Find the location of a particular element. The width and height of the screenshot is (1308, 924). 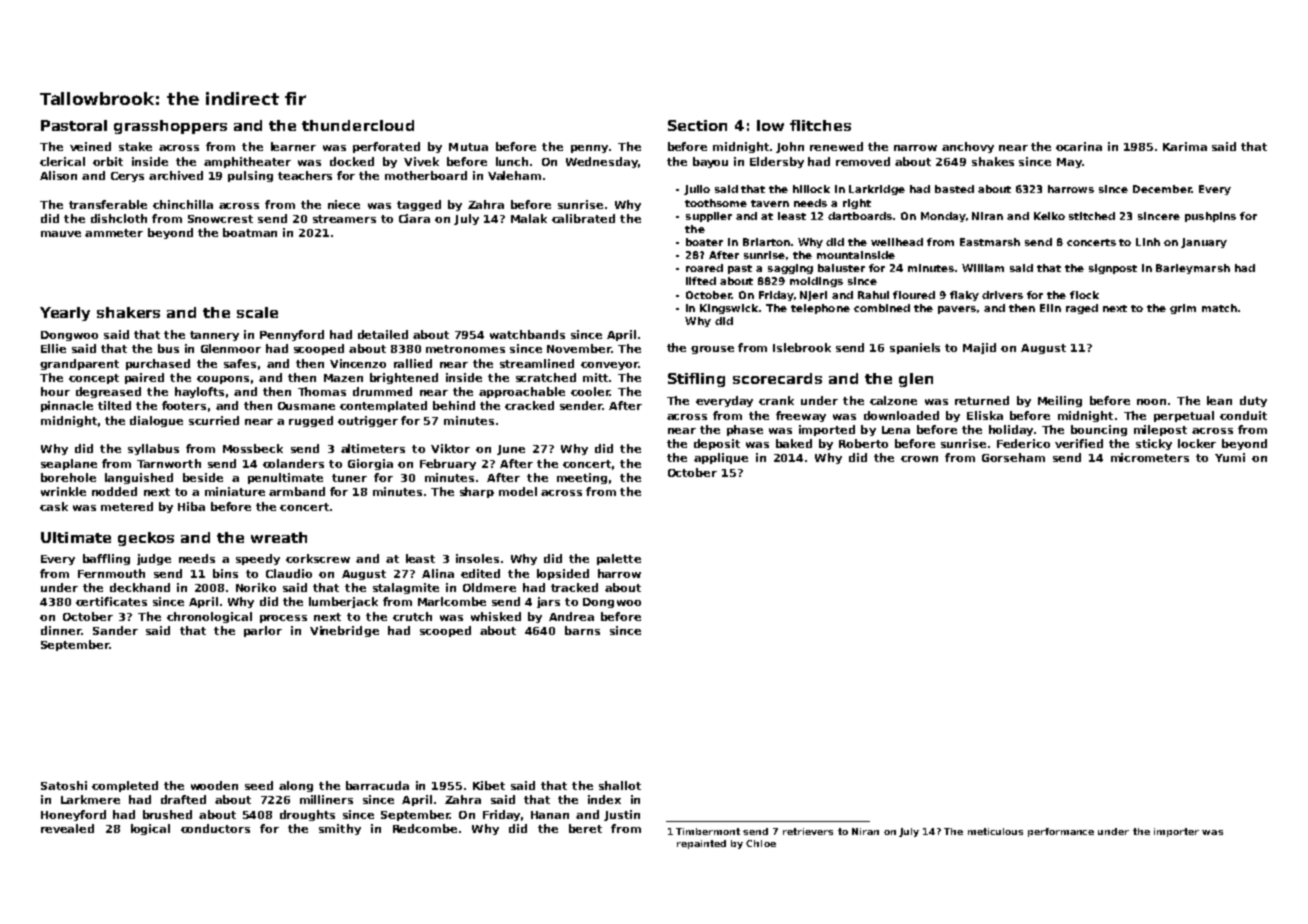

dinner is located at coordinates (61, 630).
